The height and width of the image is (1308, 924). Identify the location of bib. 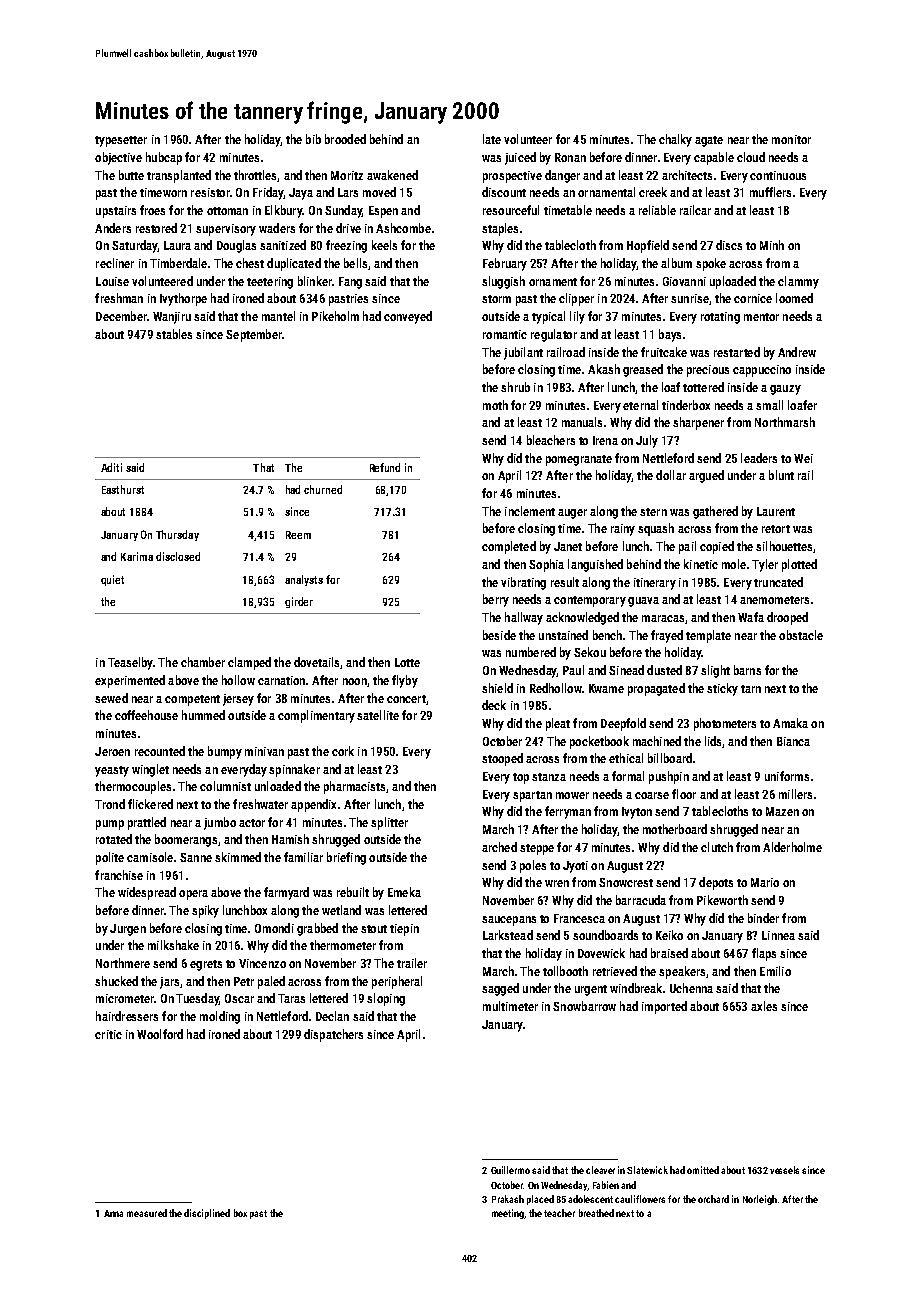
(313, 139).
